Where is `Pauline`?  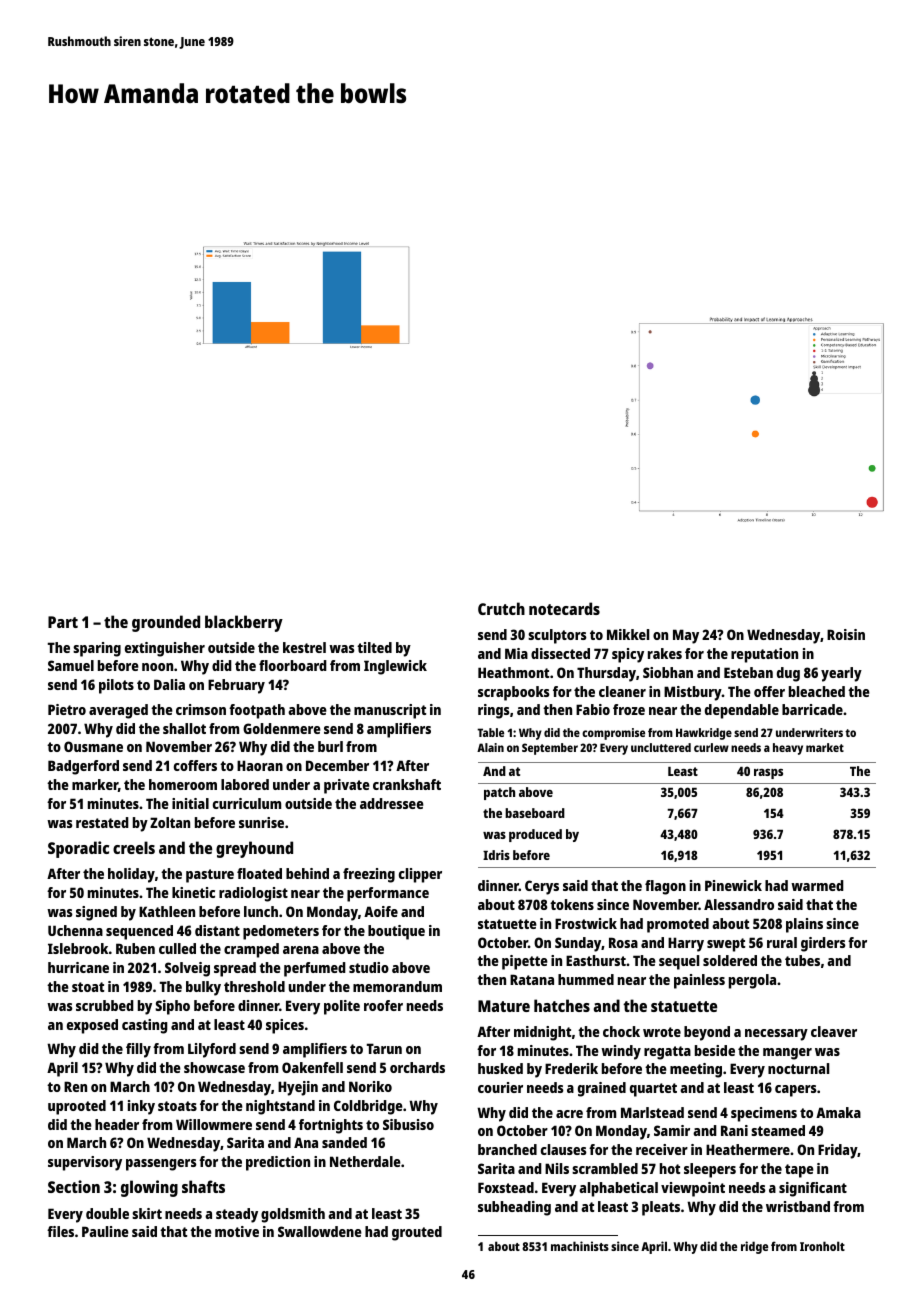 Pauline is located at coordinates (105, 1231).
